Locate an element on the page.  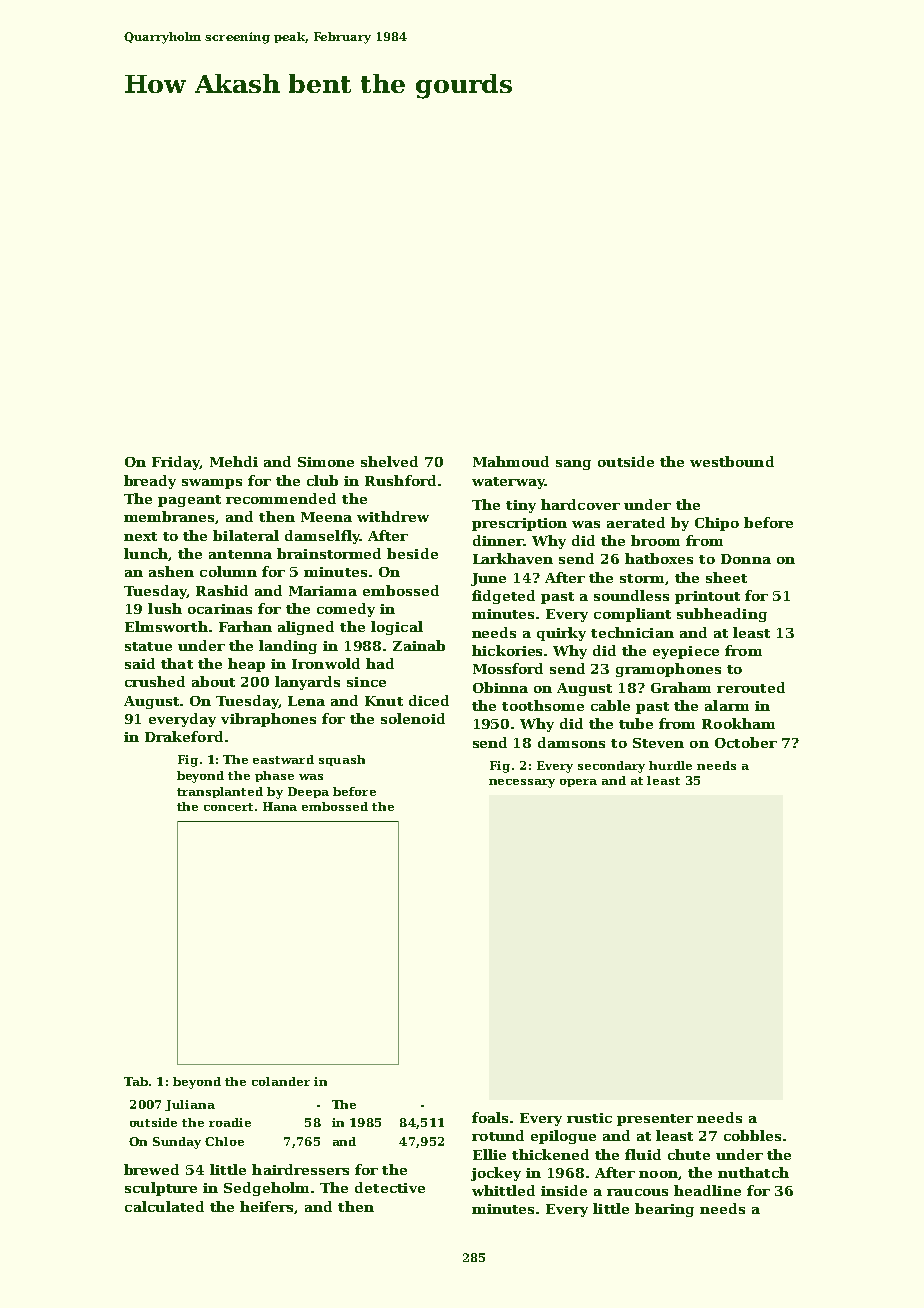
concert is located at coordinates (228, 807).
